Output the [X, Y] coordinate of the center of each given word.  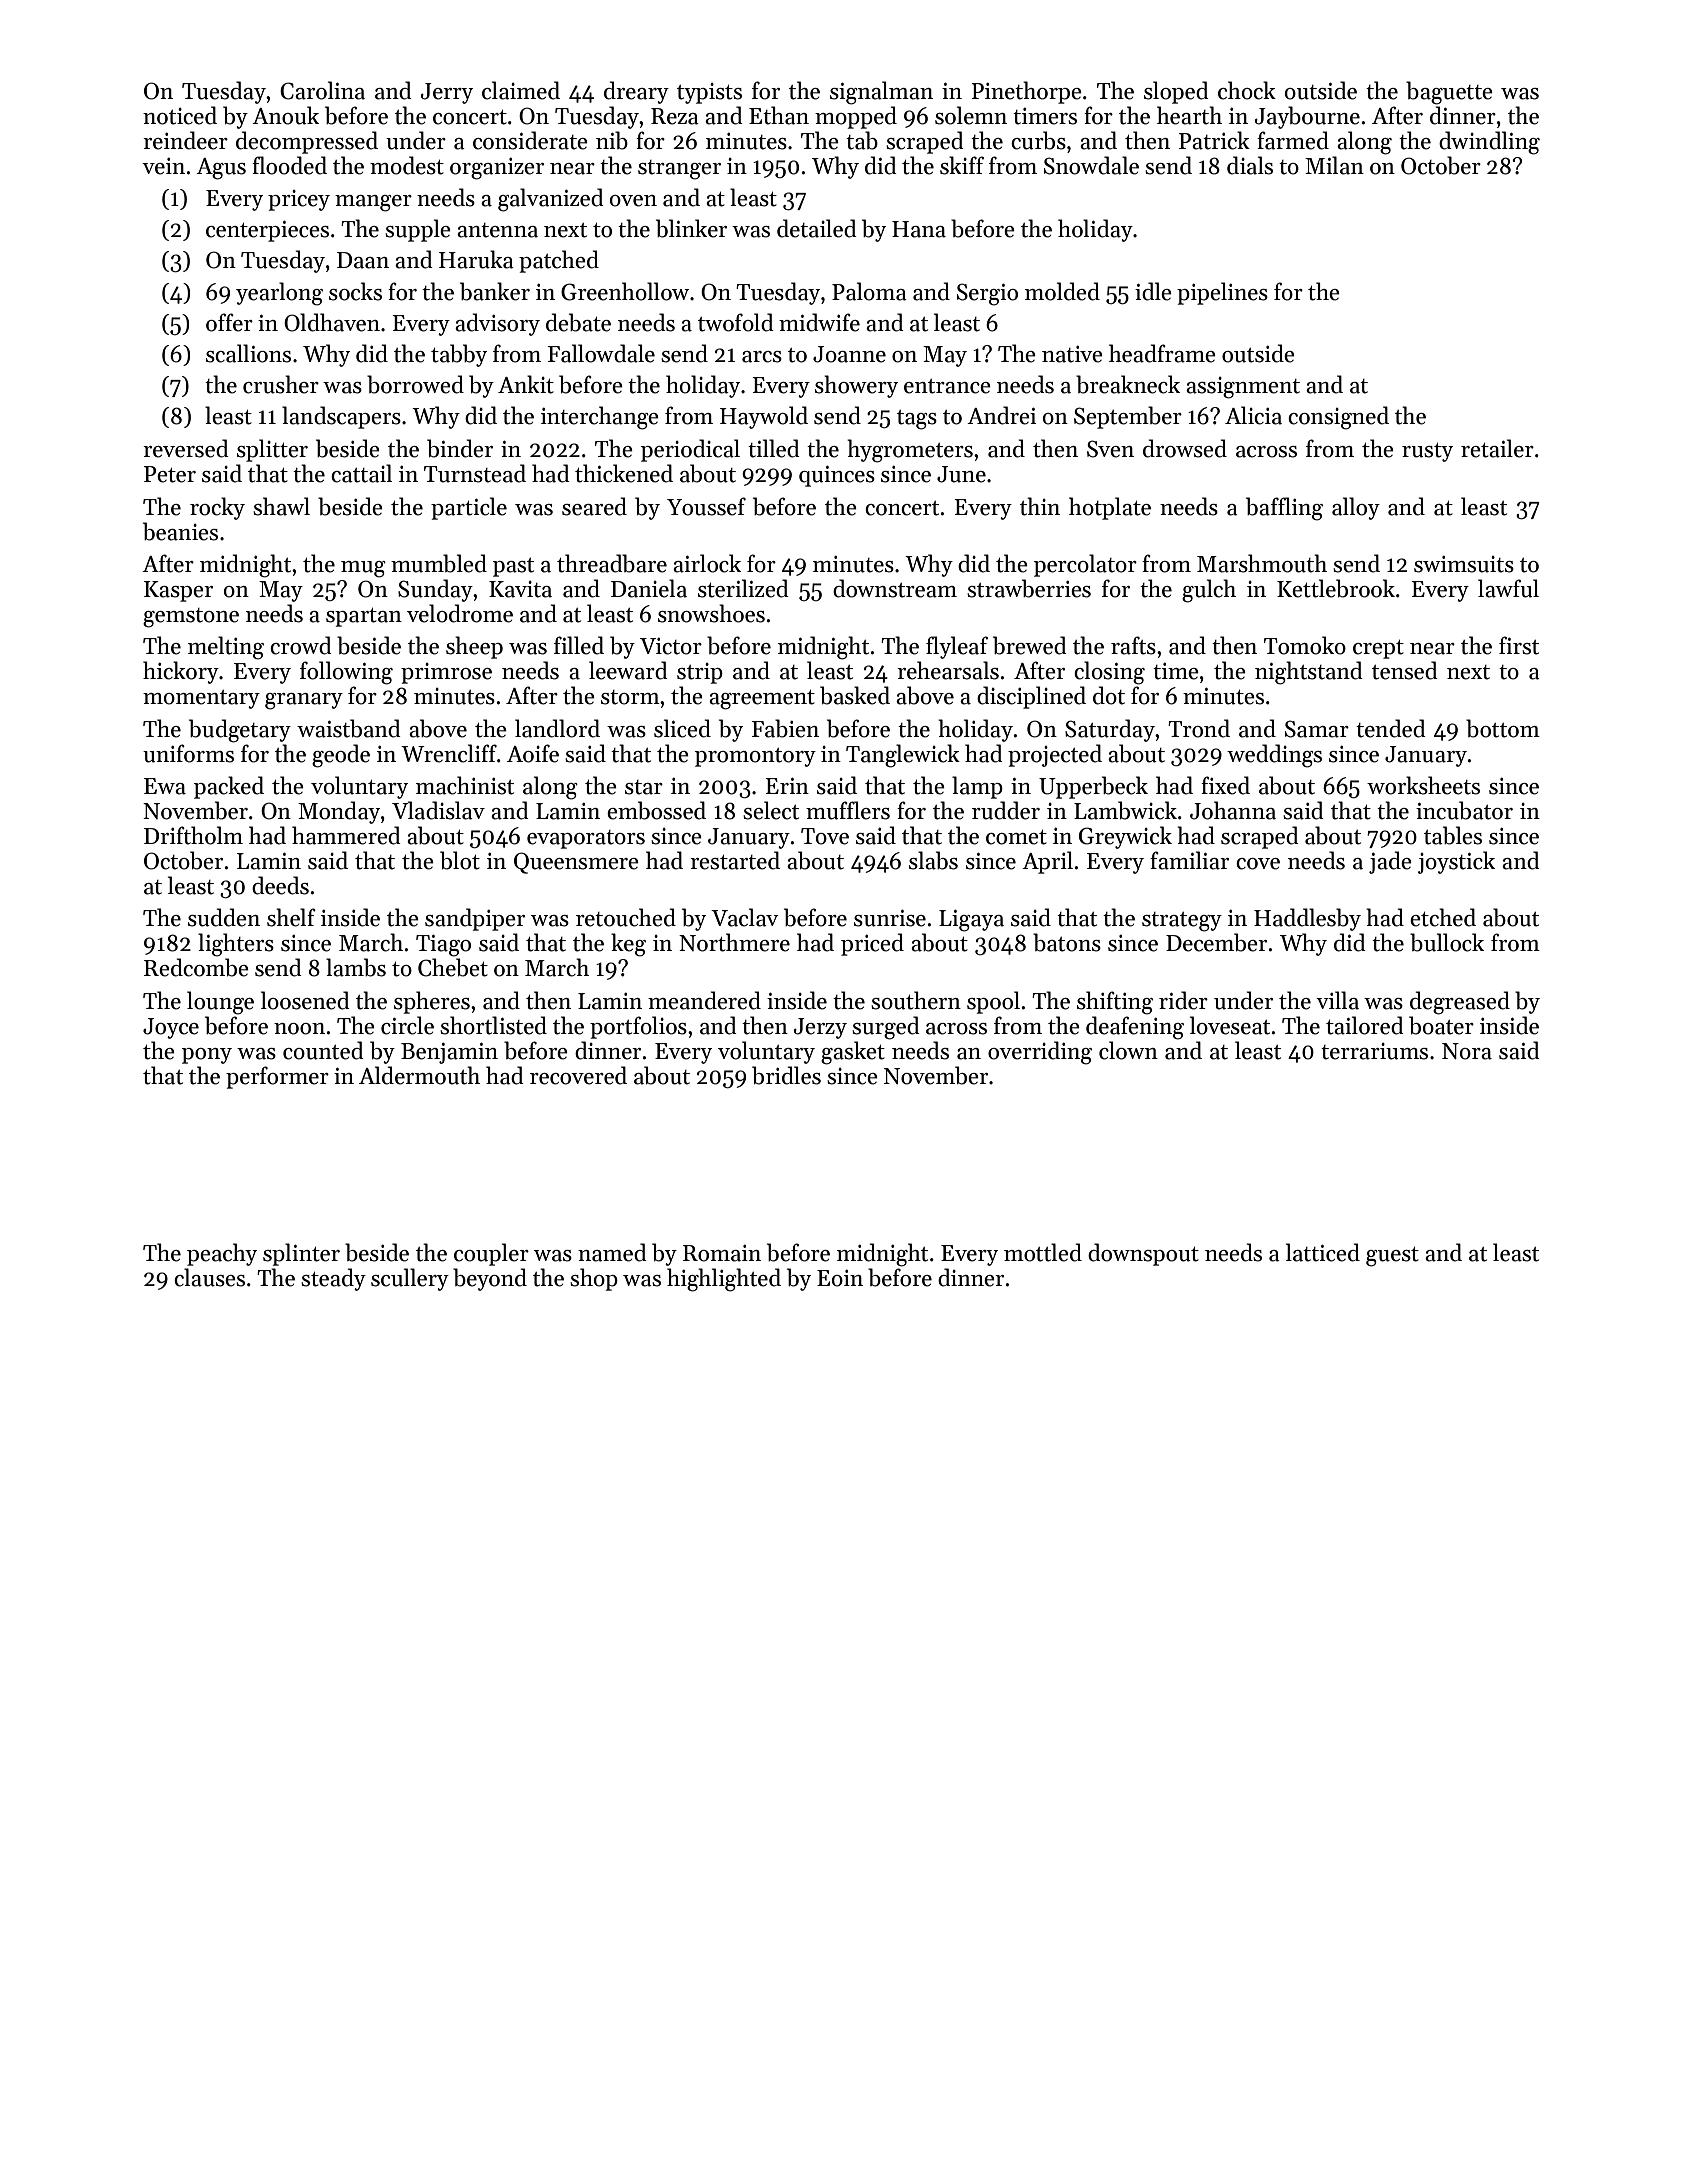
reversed [186, 448]
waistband [349, 728]
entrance [947, 386]
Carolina [322, 90]
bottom [1503, 728]
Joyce [171, 1028]
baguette [1449, 93]
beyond [490, 1279]
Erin [787, 786]
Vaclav [745, 917]
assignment [1243, 388]
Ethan [779, 115]
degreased [1460, 1003]
